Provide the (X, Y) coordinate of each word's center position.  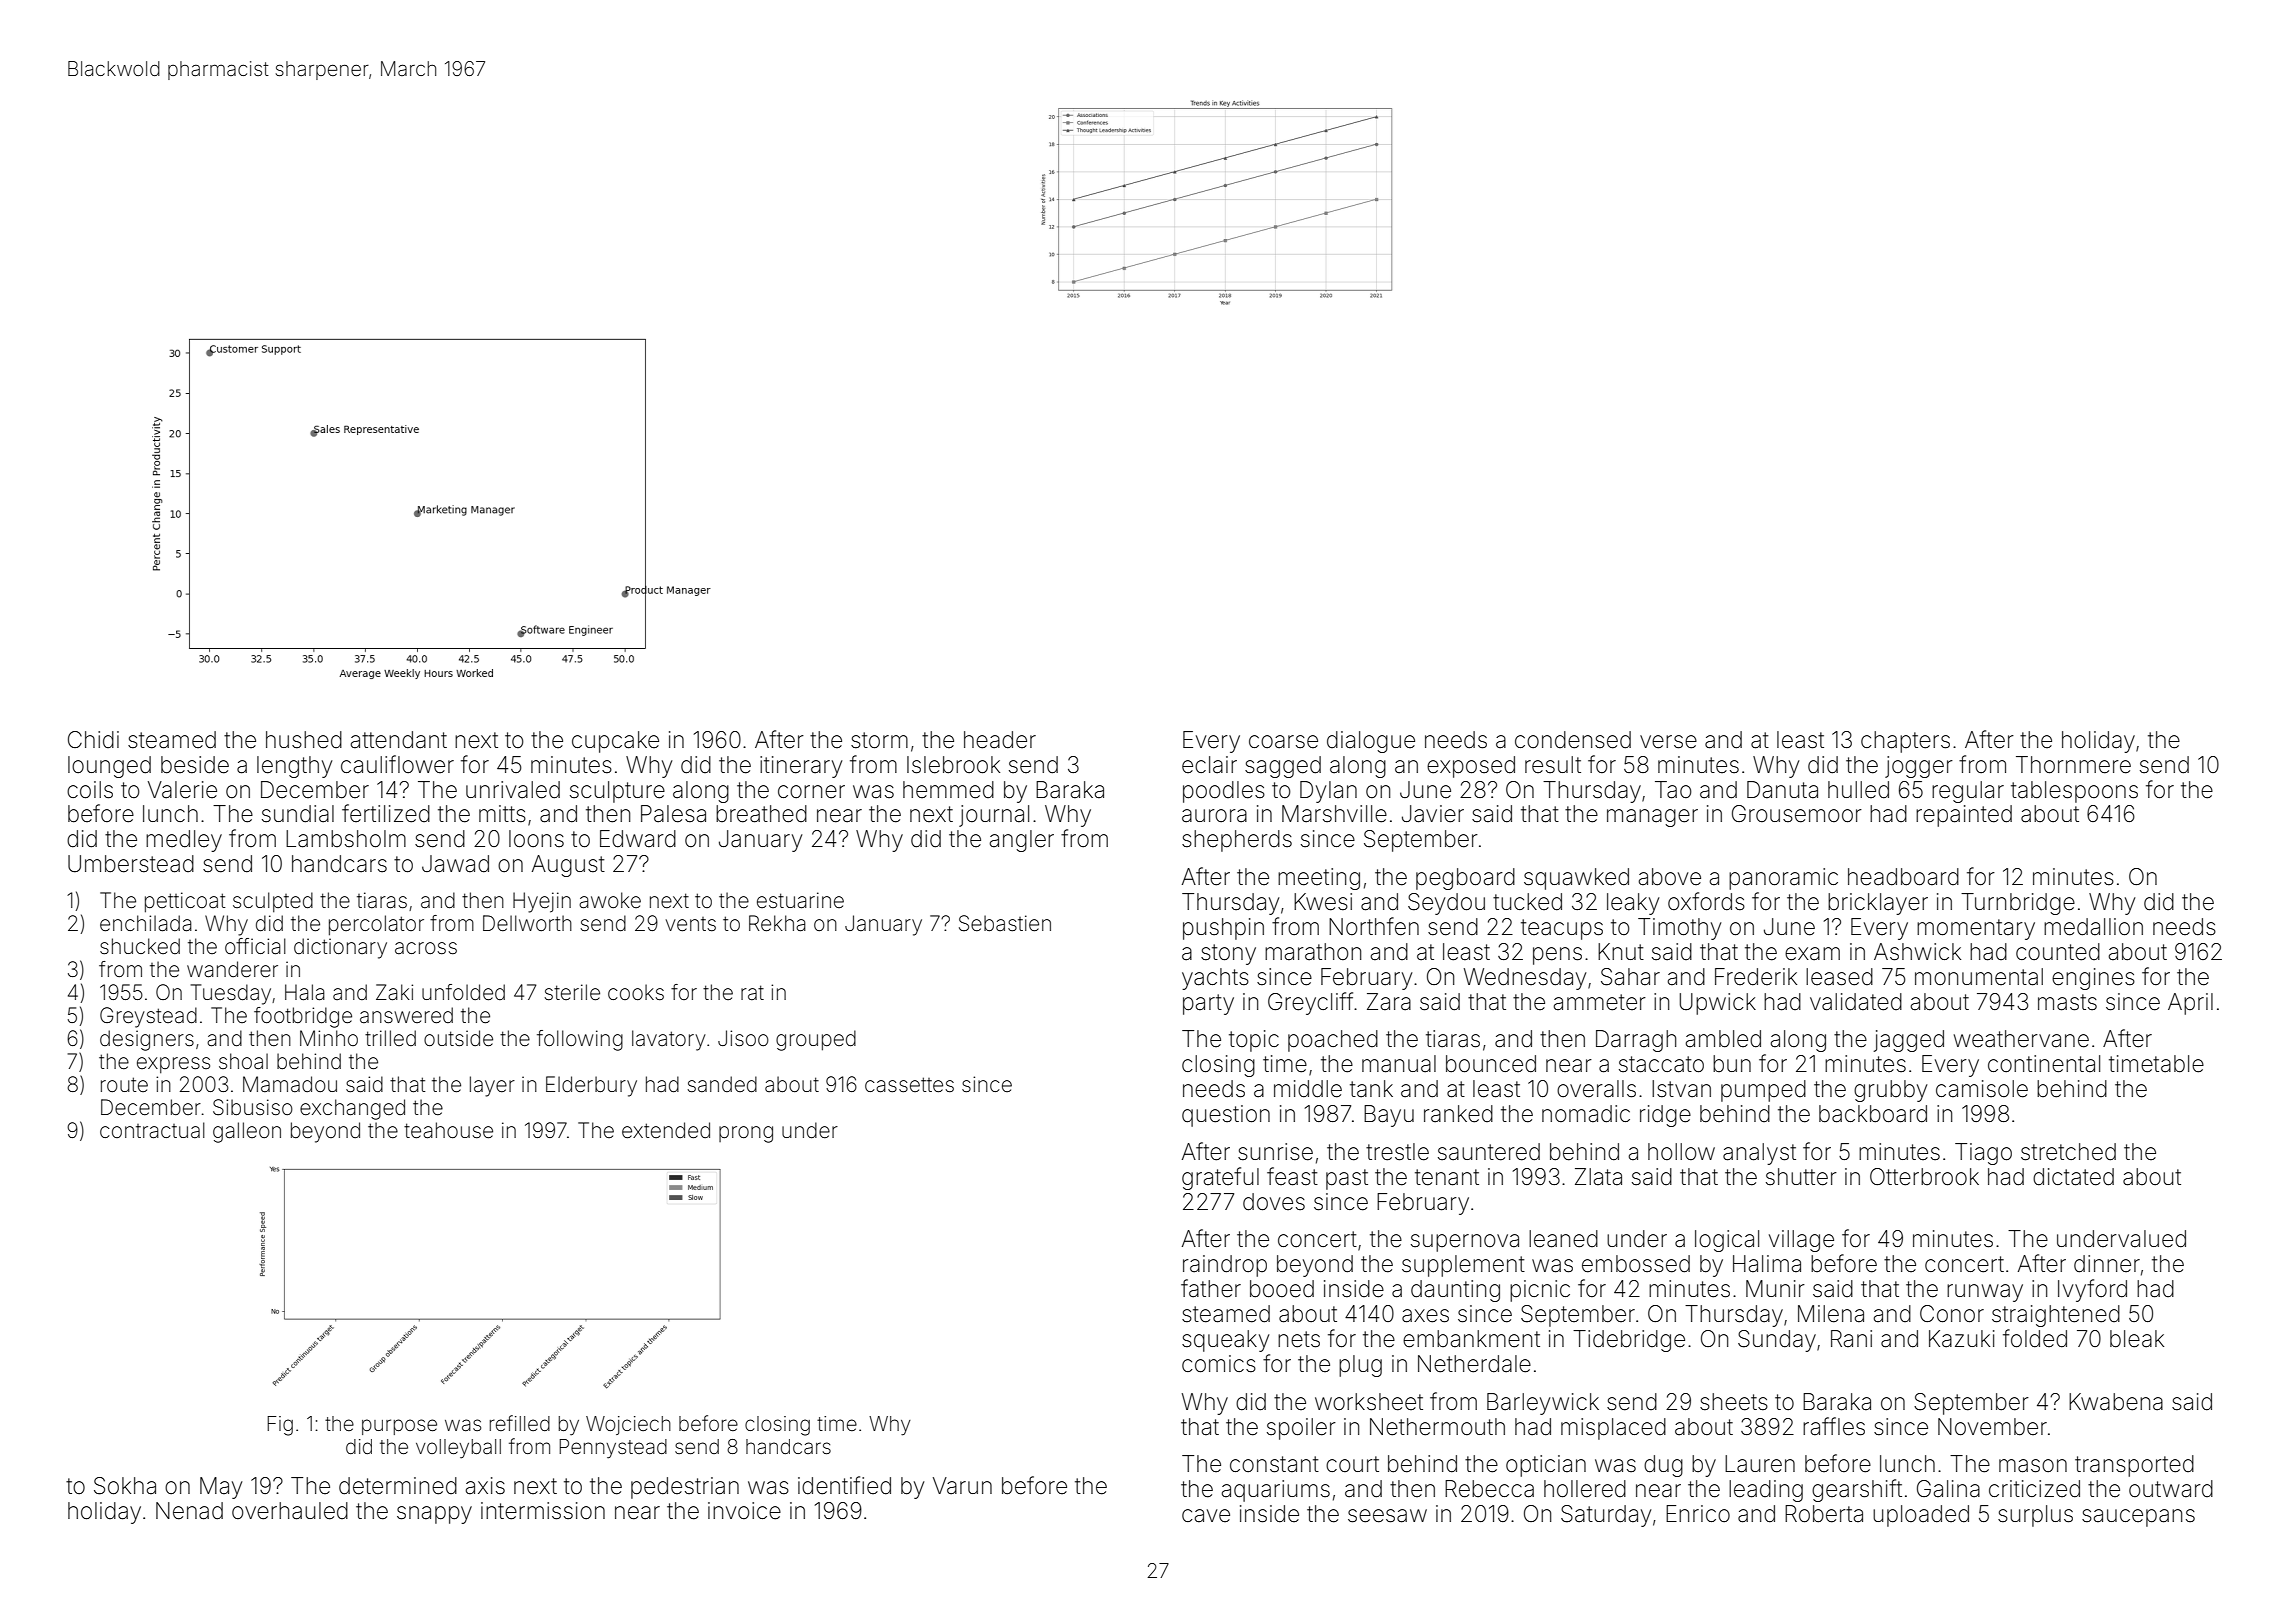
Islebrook (953, 765)
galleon (247, 1132)
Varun (962, 1486)
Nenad (189, 1511)
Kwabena (2116, 1402)
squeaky (1225, 1341)
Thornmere (2073, 765)
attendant (399, 740)
